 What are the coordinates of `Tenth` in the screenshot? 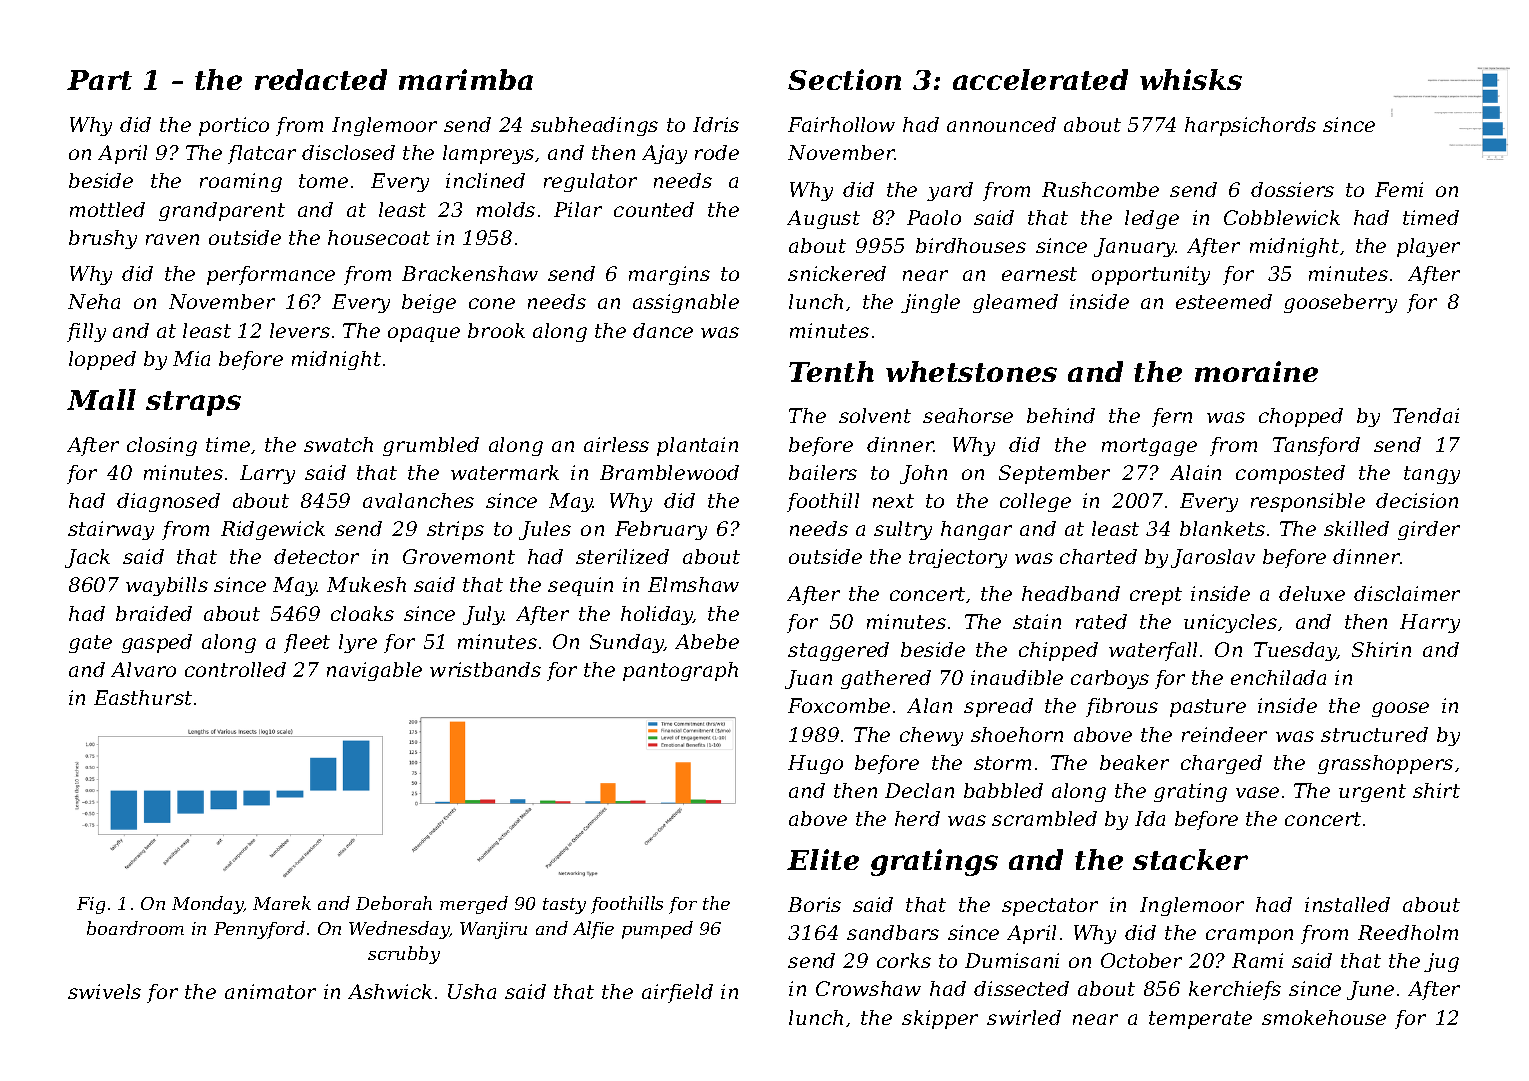 It's located at (831, 371).
